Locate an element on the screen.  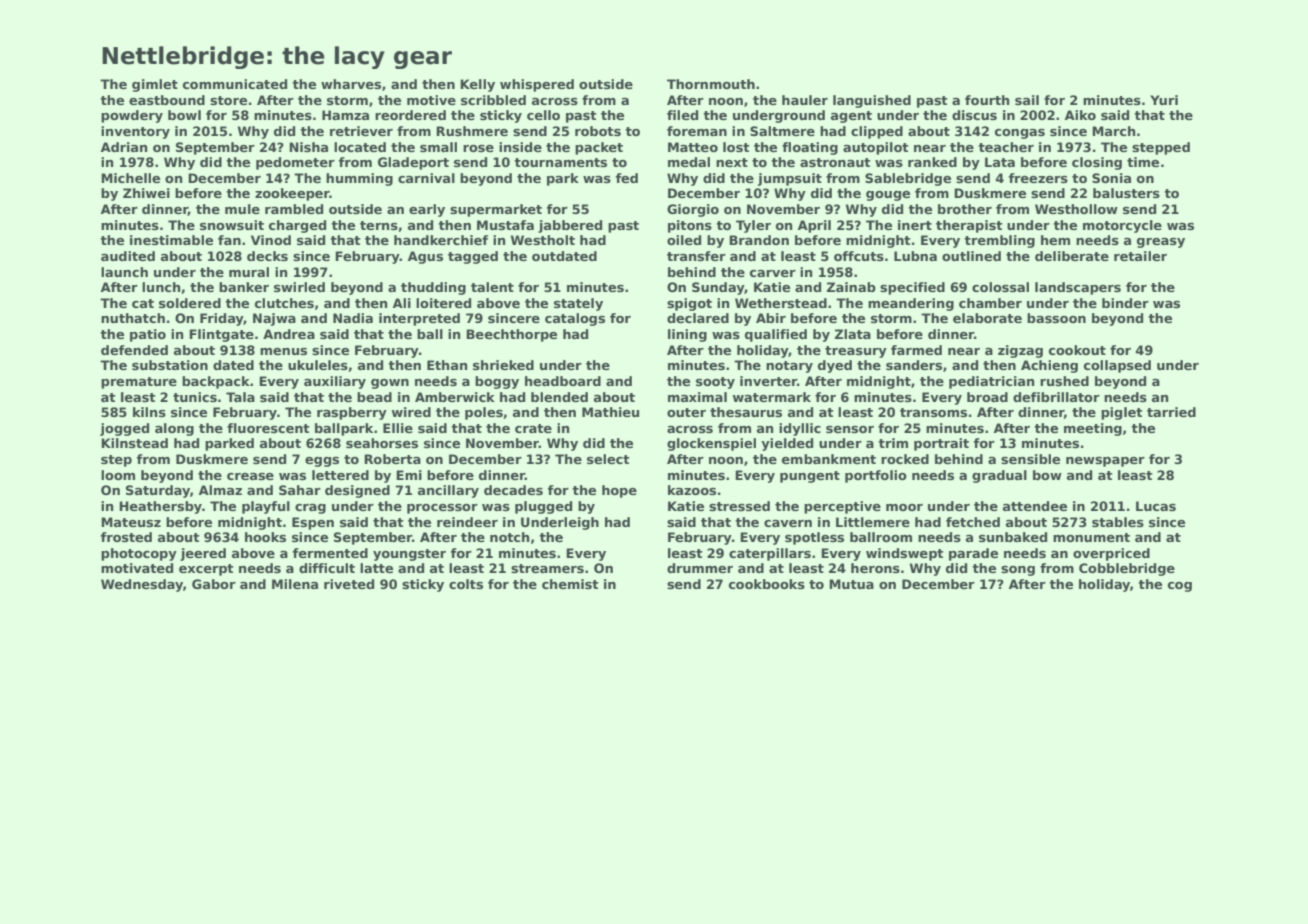
crease is located at coordinates (250, 476).
